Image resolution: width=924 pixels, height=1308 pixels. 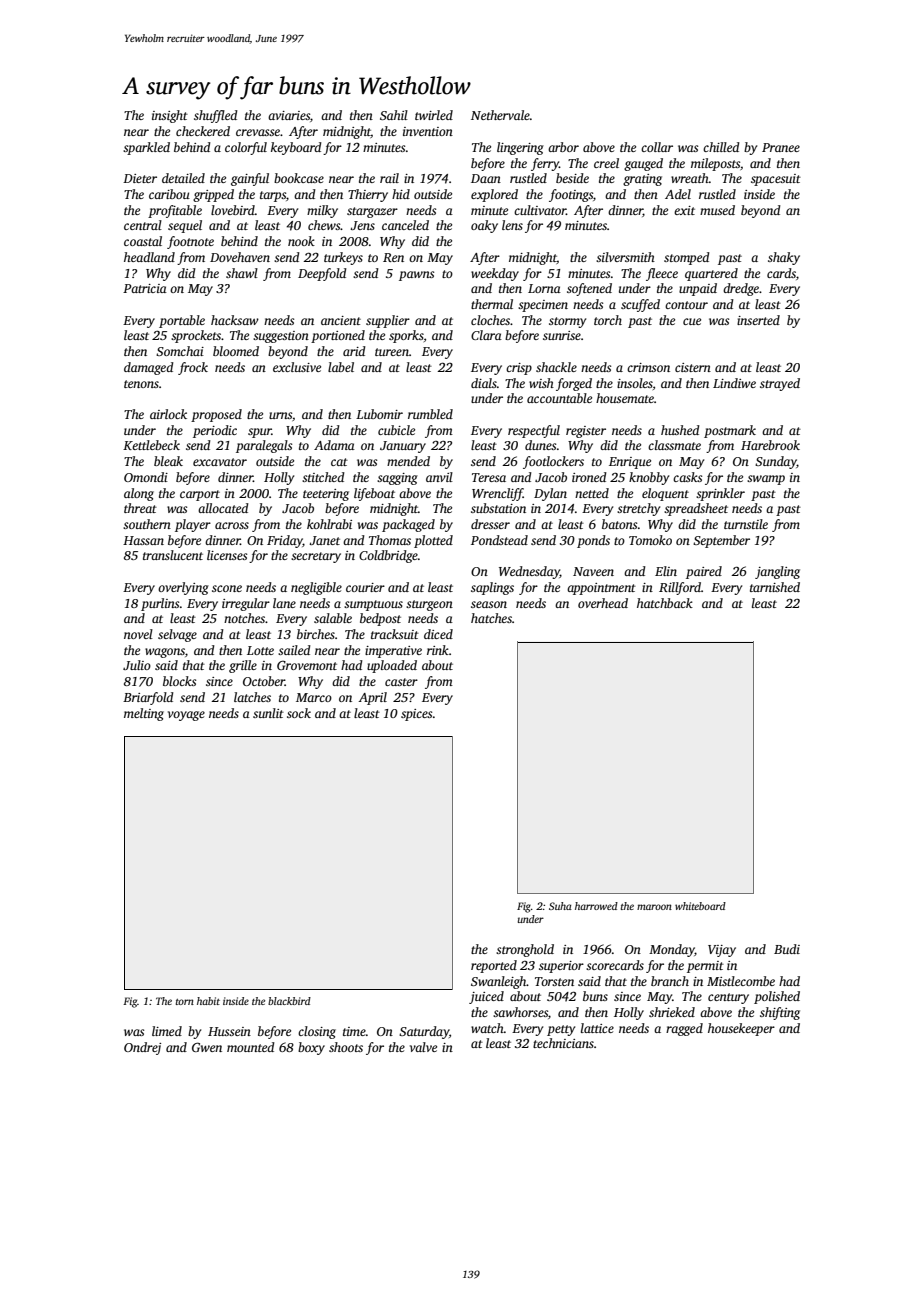 What do you see at coordinates (284, 603) in the screenshot?
I see `lane` at bounding box center [284, 603].
